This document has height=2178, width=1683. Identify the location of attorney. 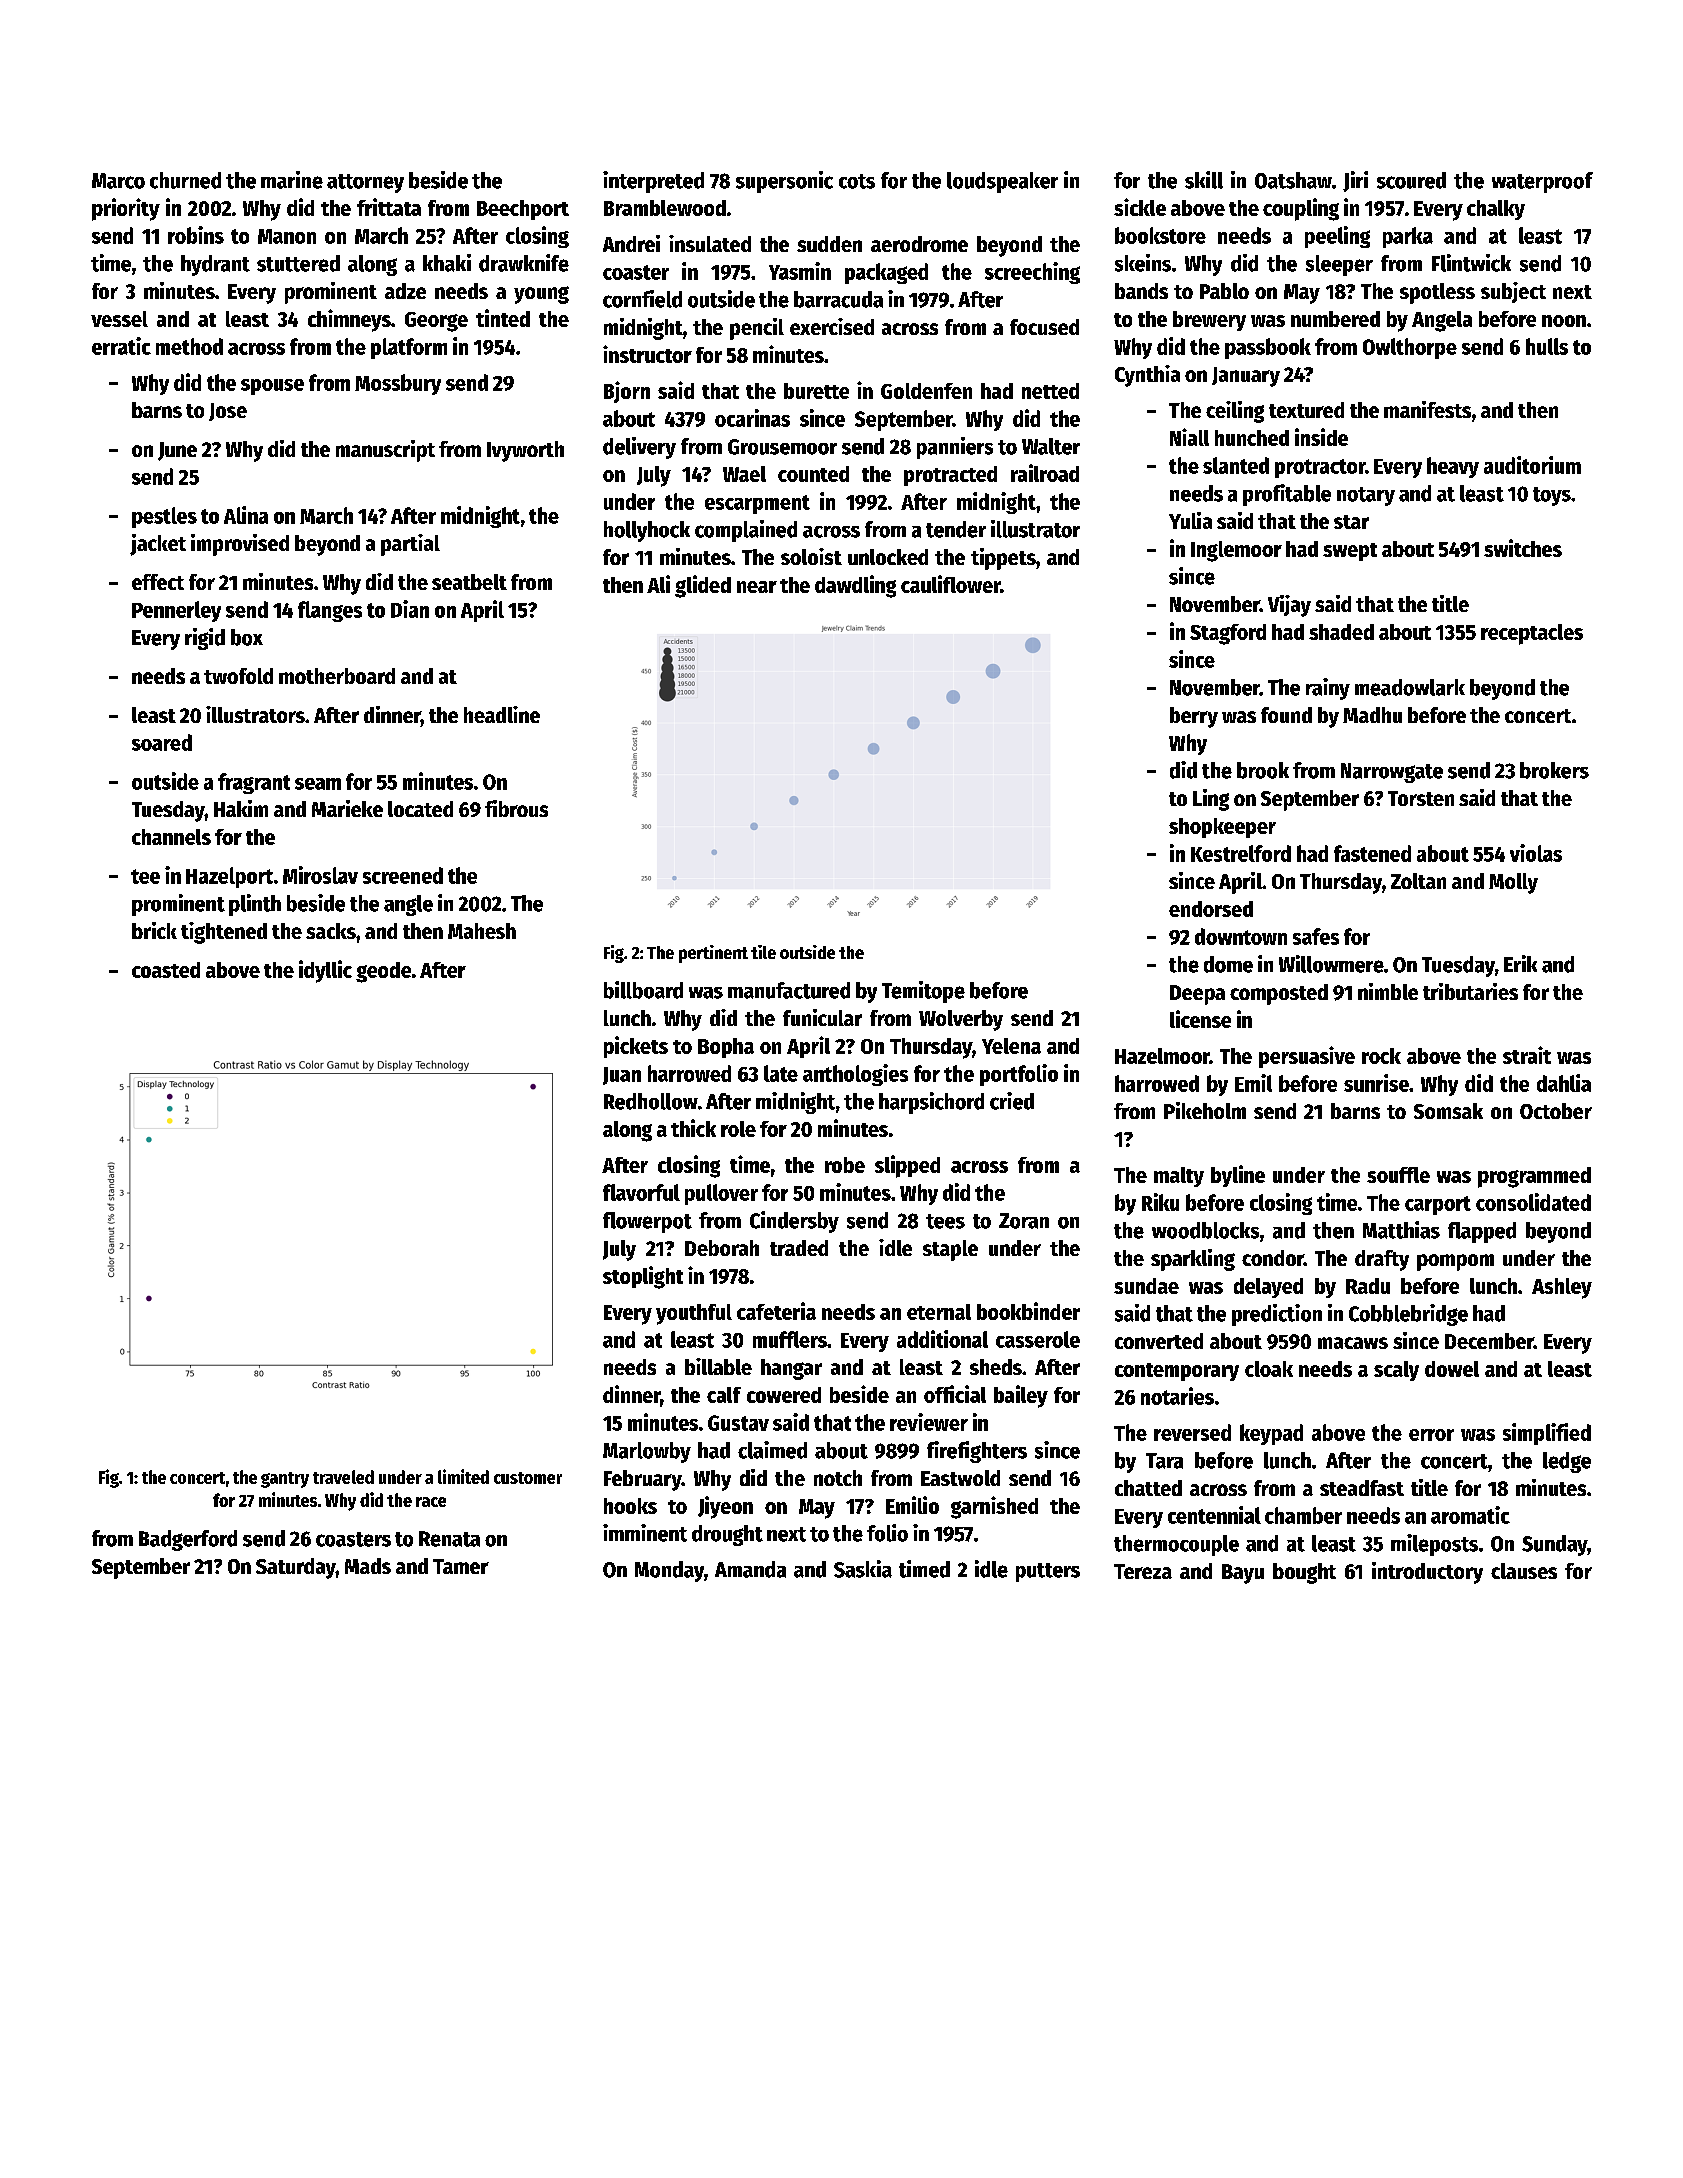
(365, 183).
